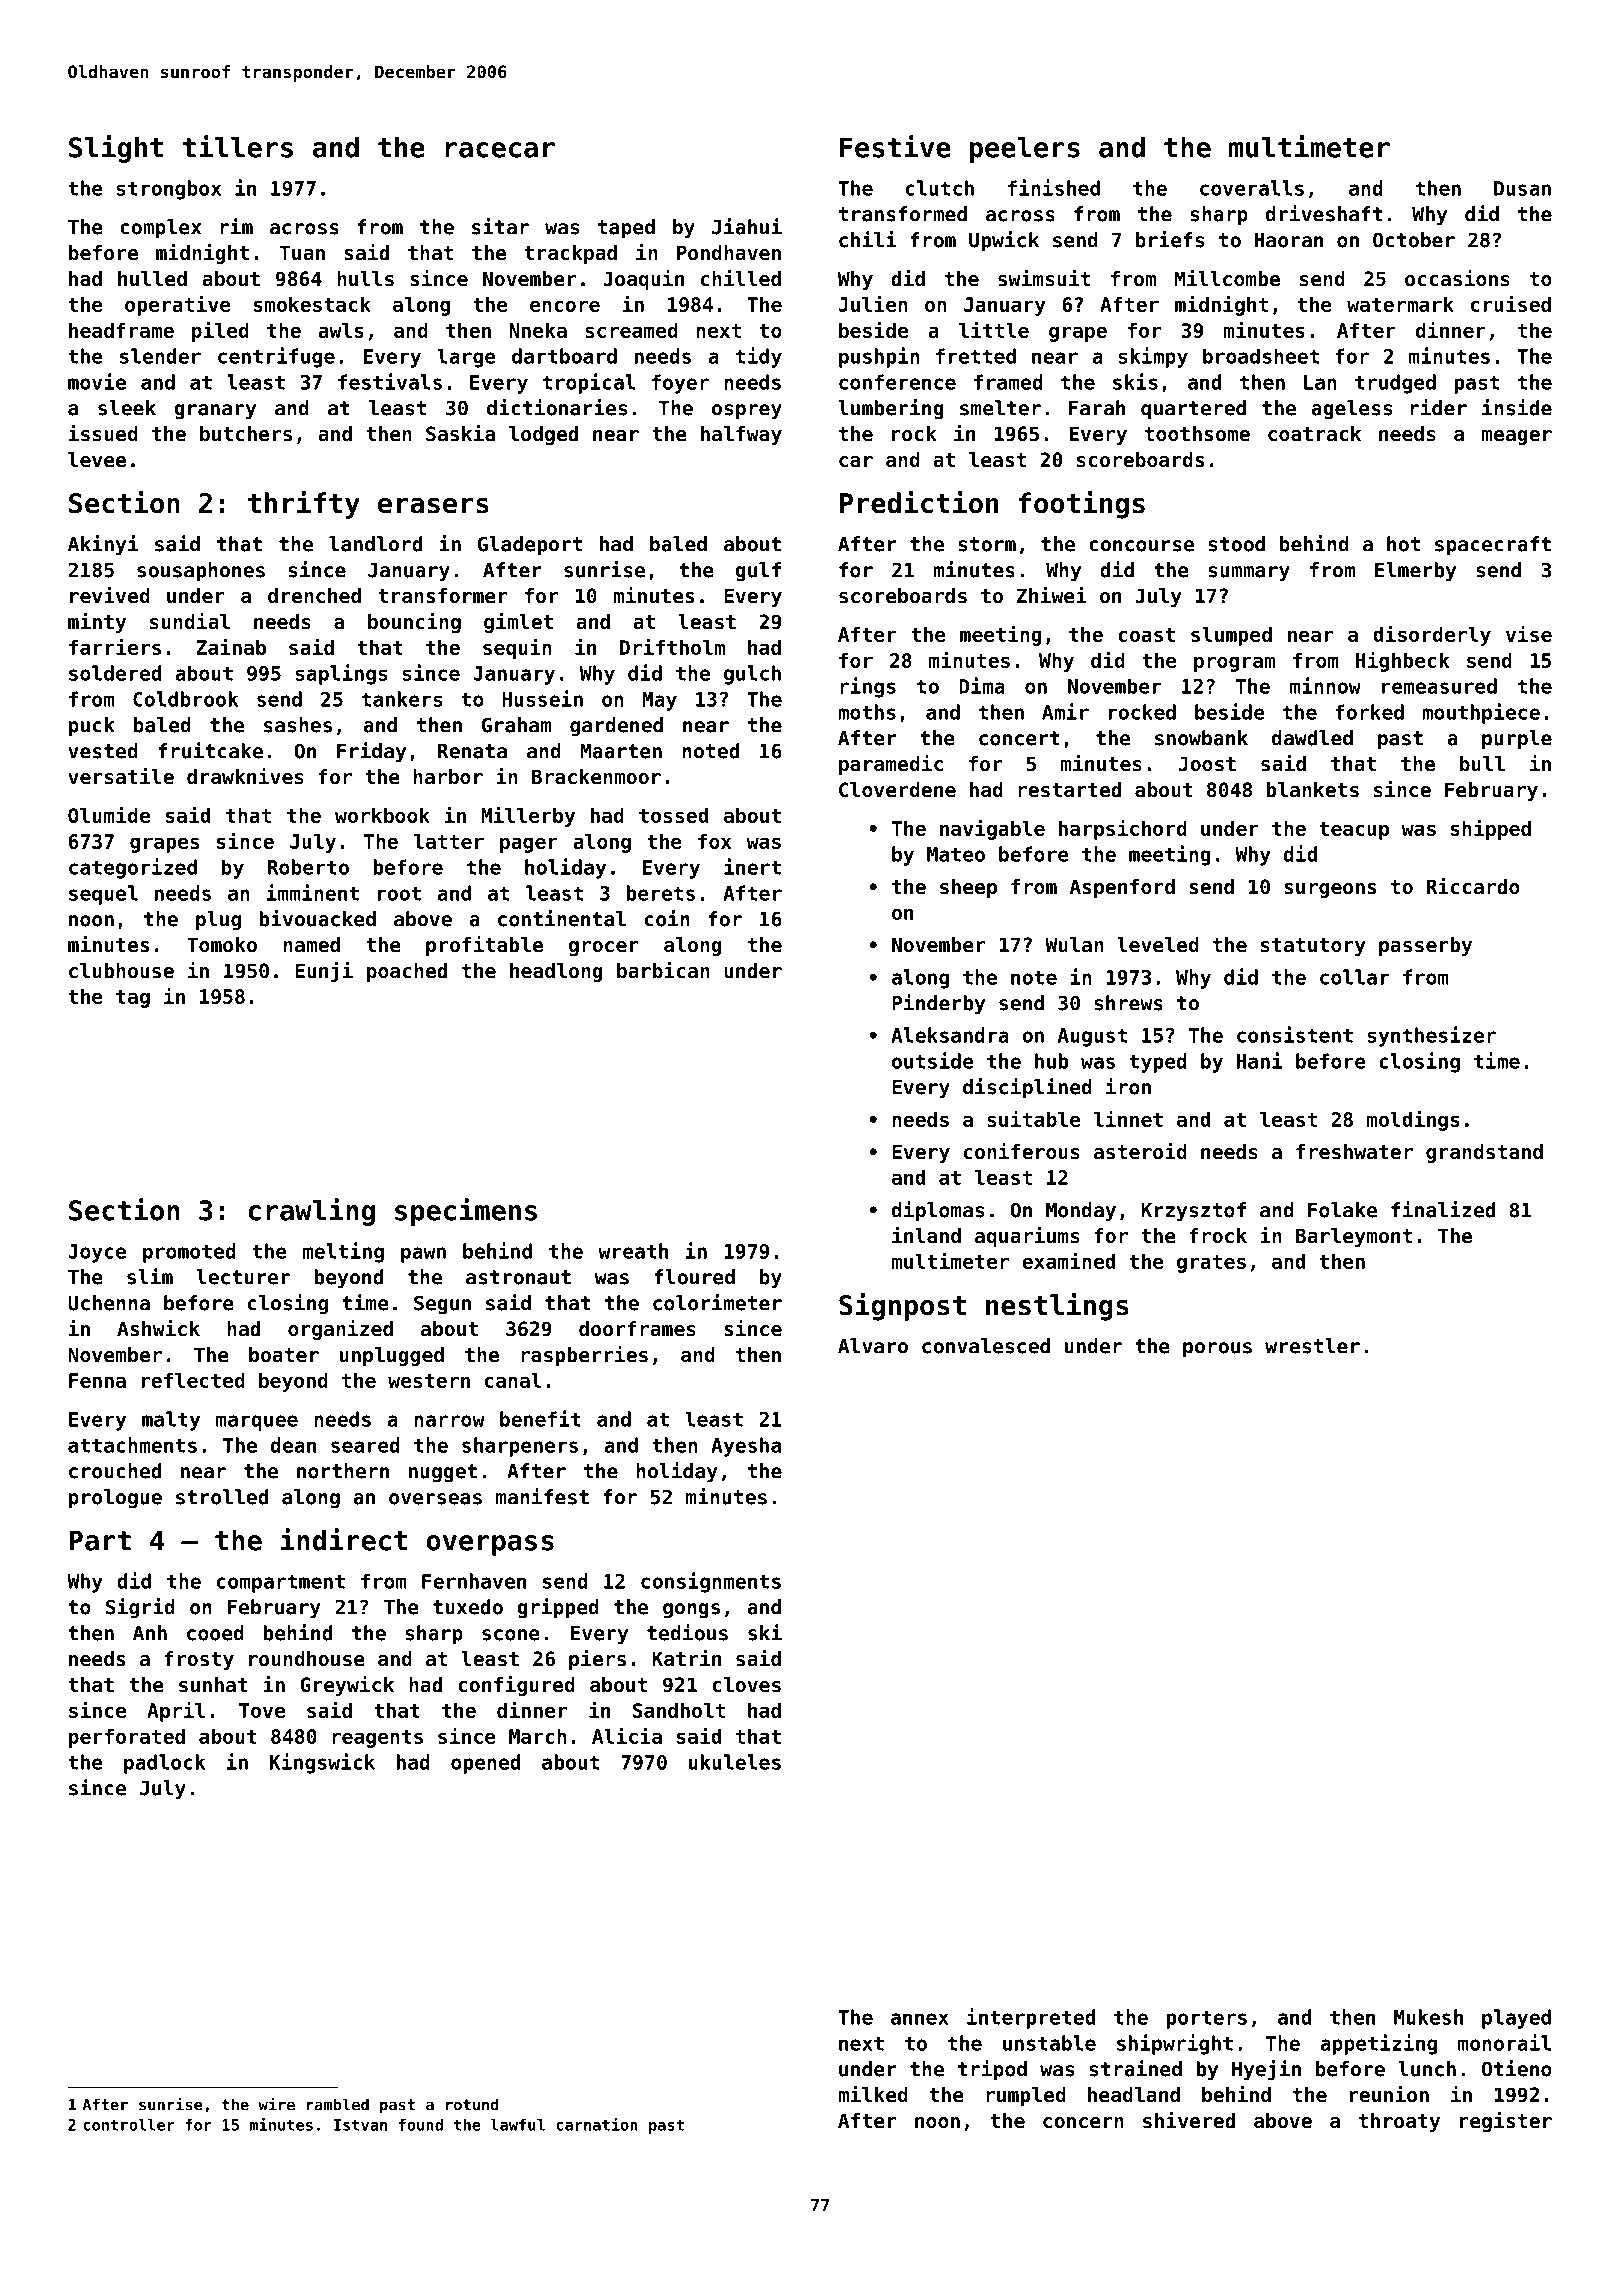 The height and width of the page is (2292, 1620). What do you see at coordinates (1019, 738) in the page?
I see `concert` at bounding box center [1019, 738].
